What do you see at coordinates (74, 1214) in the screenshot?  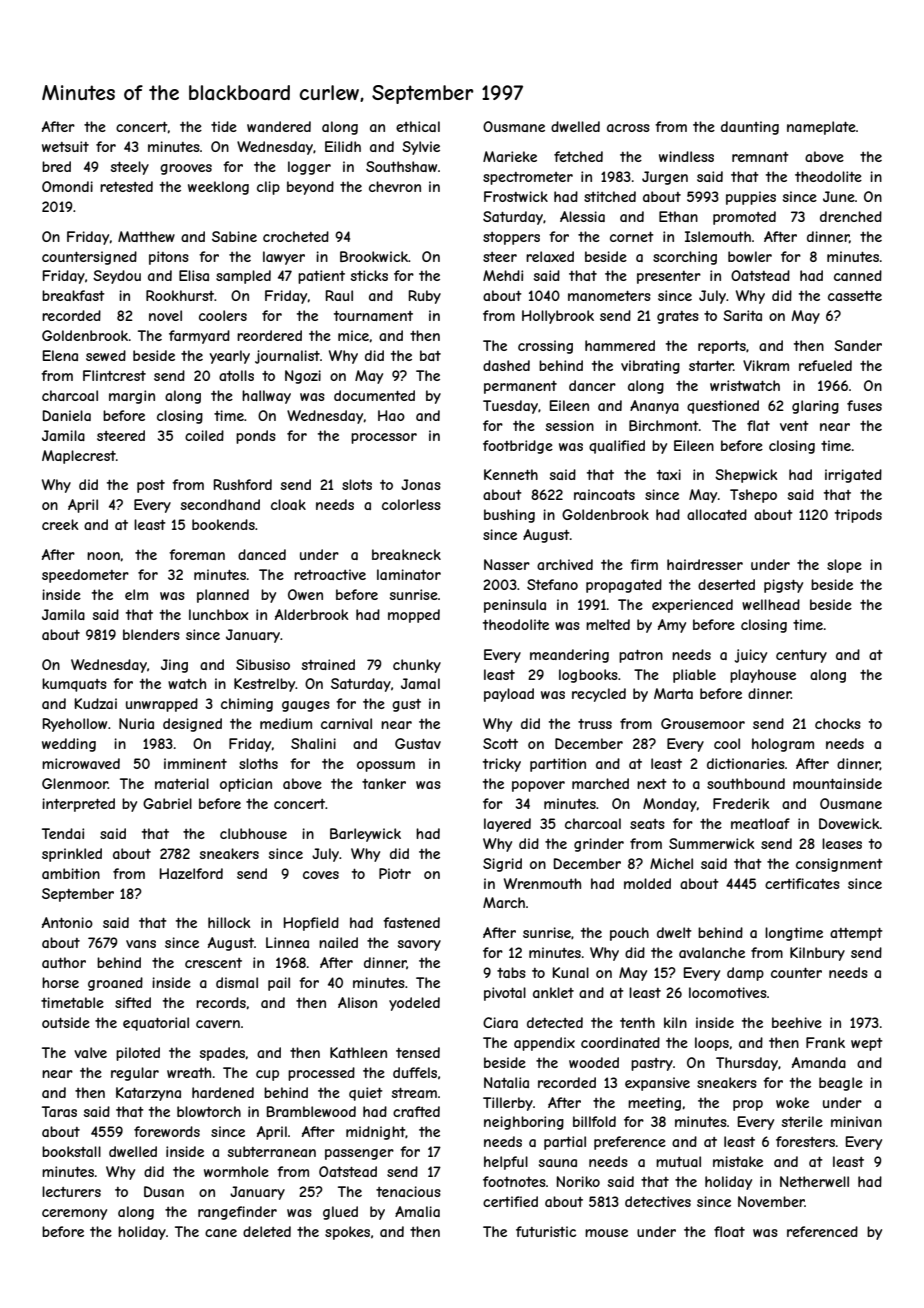 I see `ceremony` at bounding box center [74, 1214].
